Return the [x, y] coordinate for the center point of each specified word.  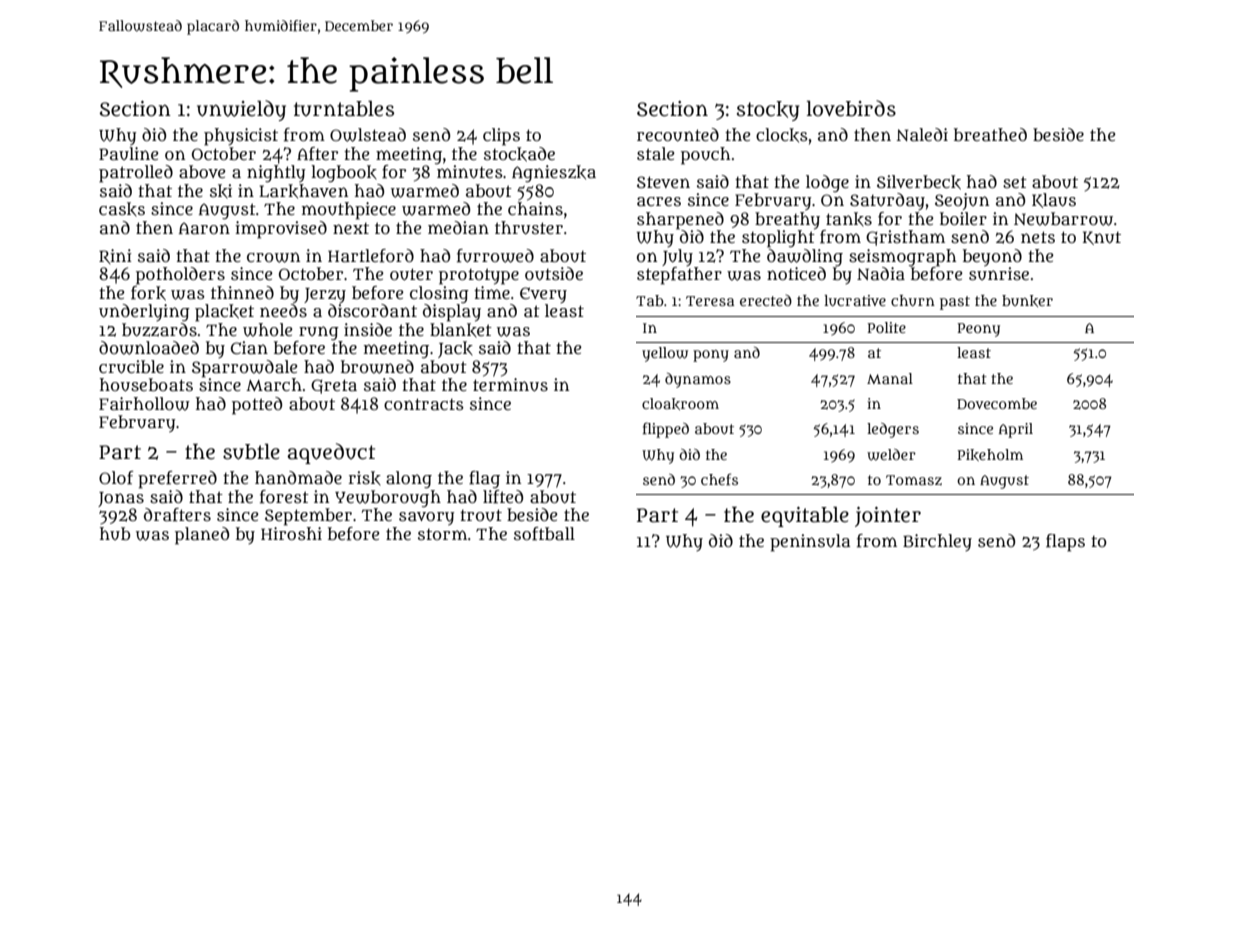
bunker [1027, 301]
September [308, 517]
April [1016, 430]
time [492, 292]
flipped [666, 430]
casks [122, 209]
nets [1038, 237]
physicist [241, 137]
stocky [768, 111]
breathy [787, 220]
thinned [242, 292]
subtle [251, 451]
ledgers [893, 430]
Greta [334, 386]
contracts [424, 404]
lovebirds [851, 108]
